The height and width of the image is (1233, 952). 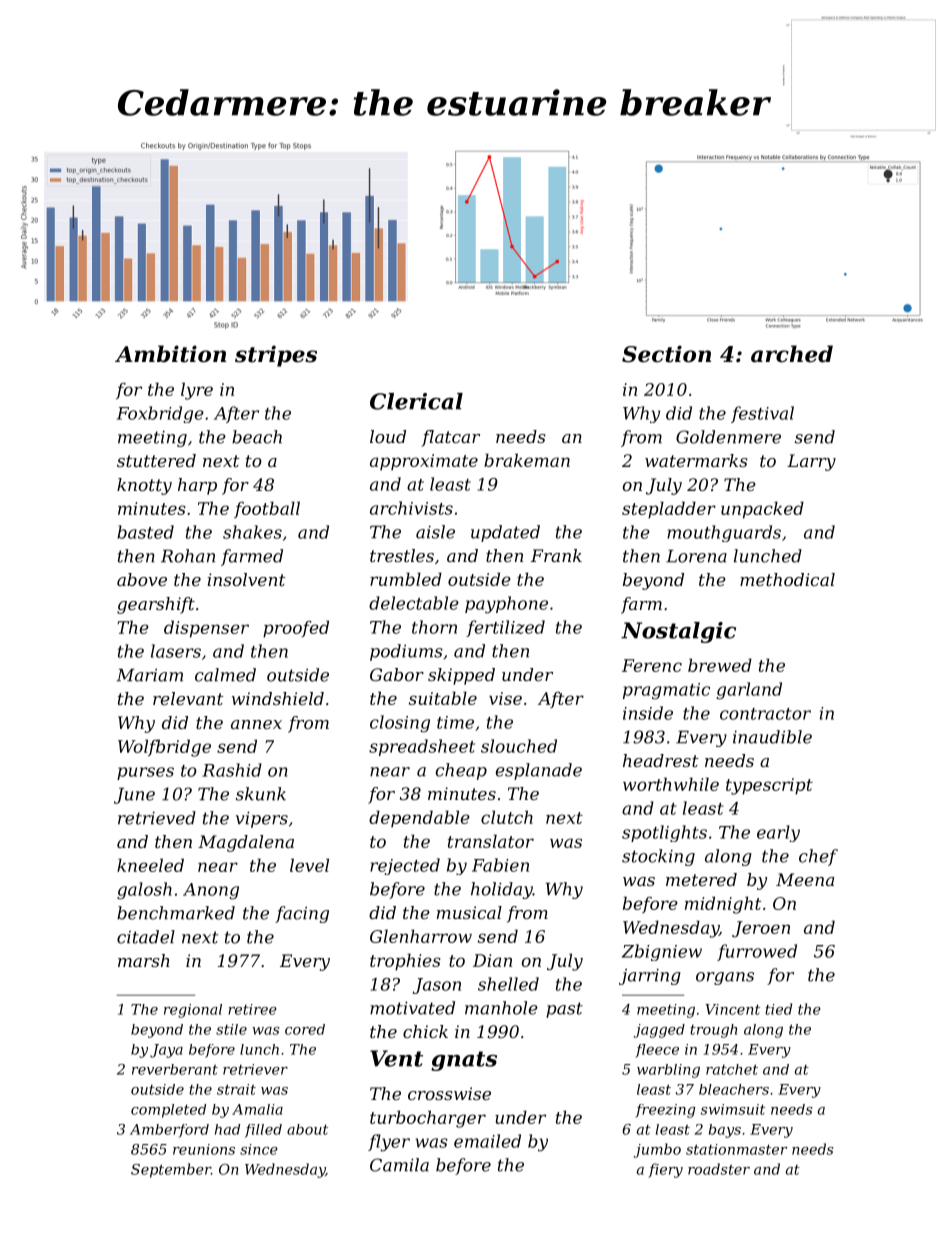 I want to click on harp, so click(x=197, y=486).
